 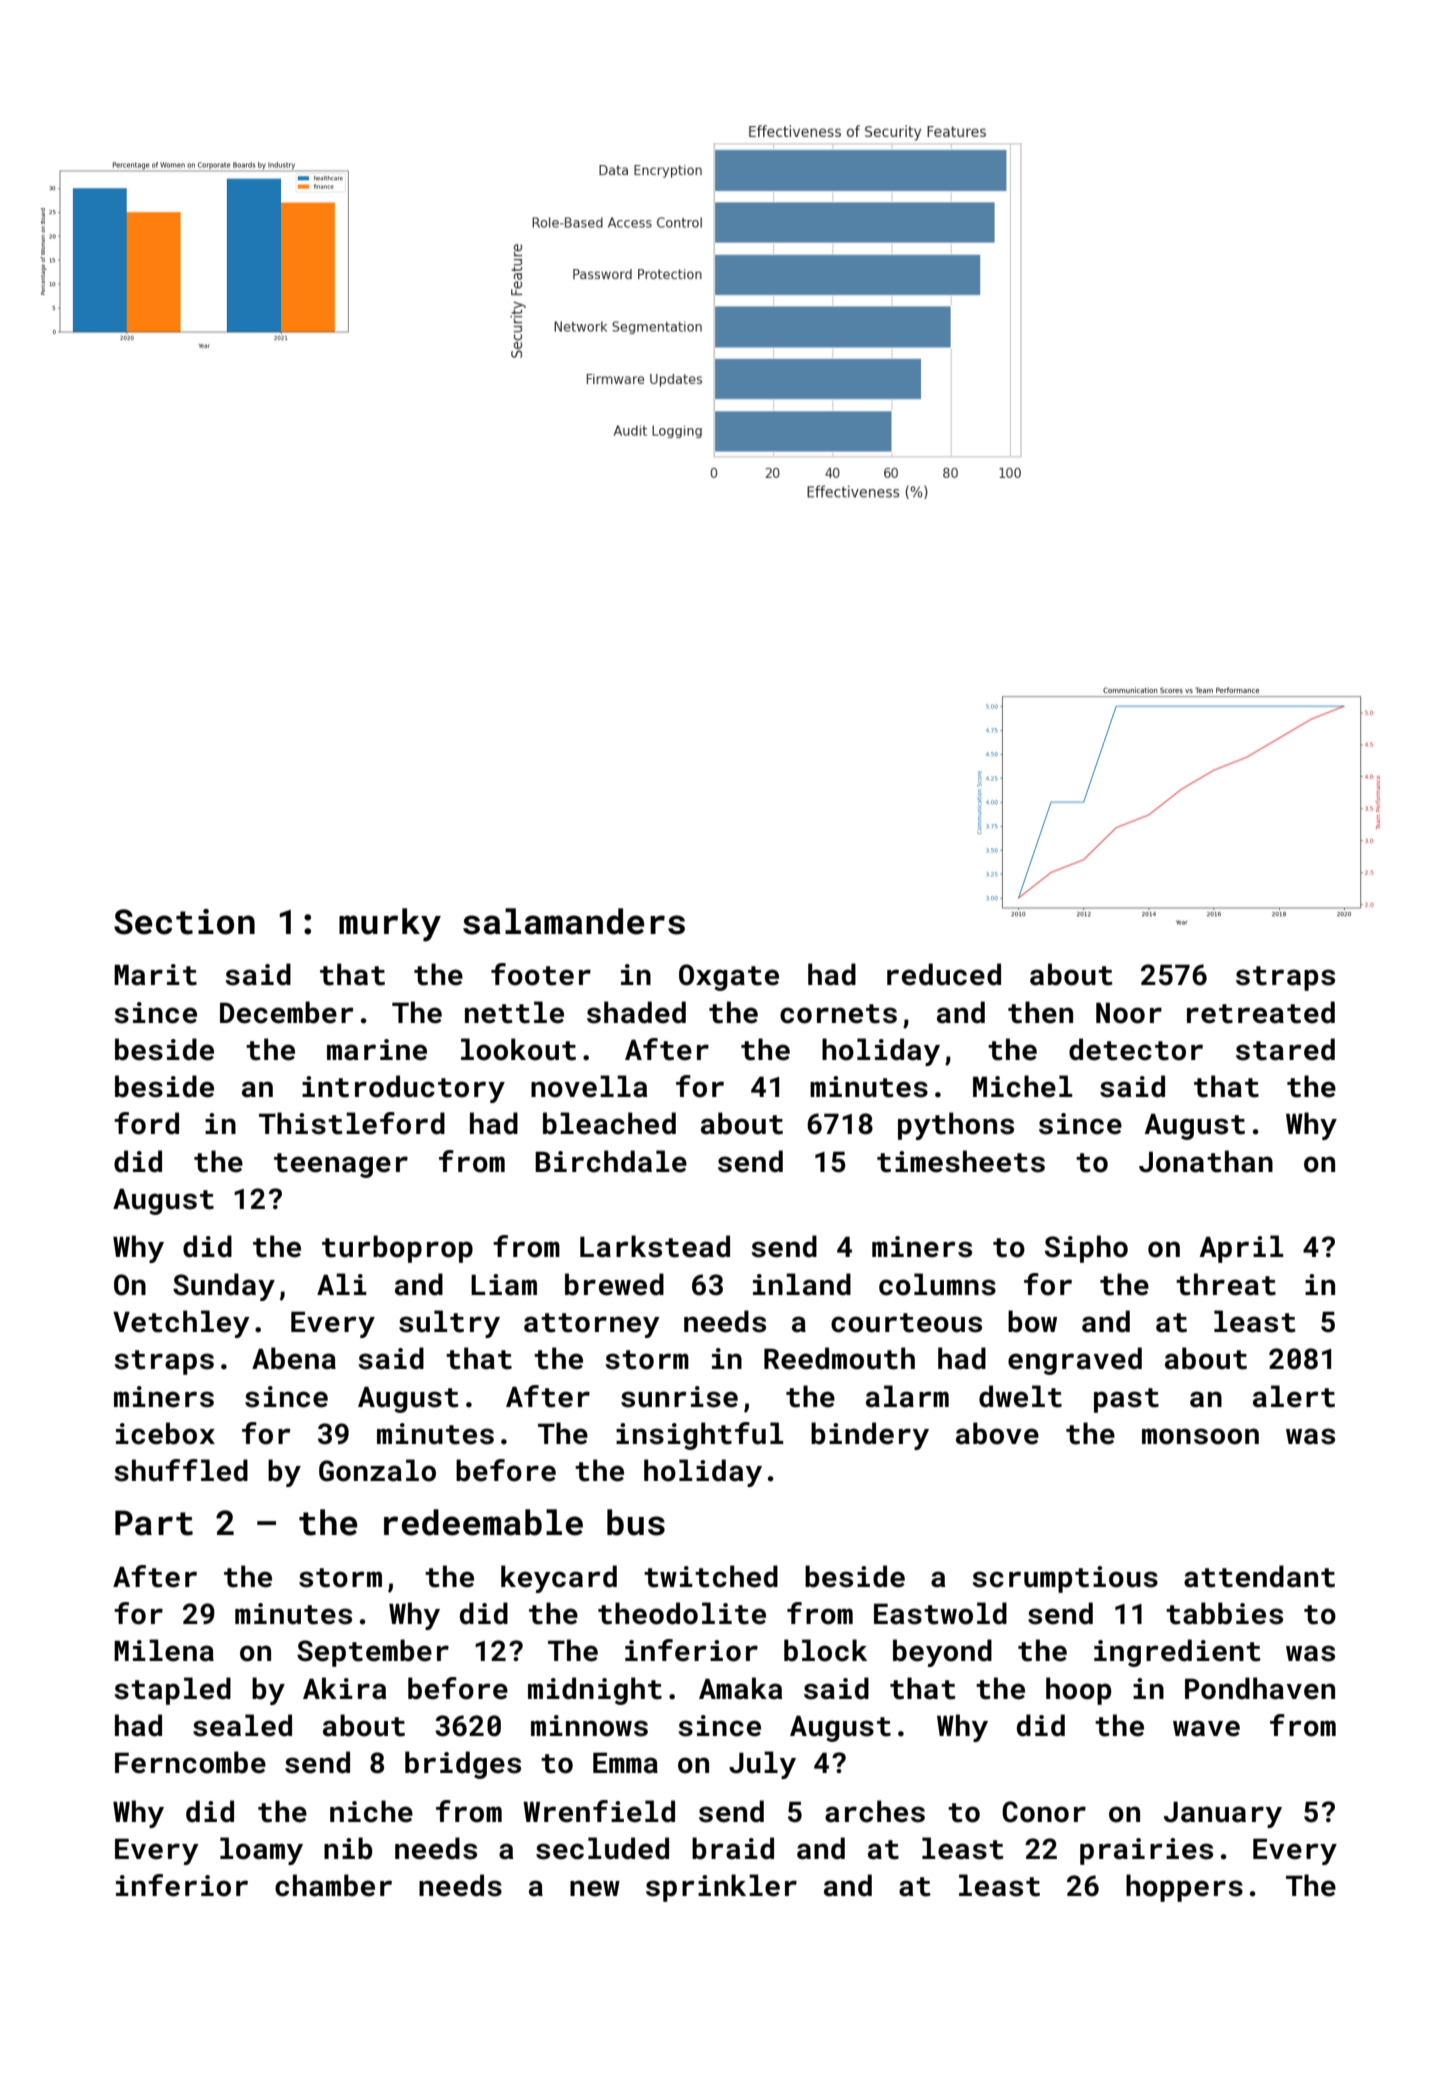 What do you see at coordinates (636, 1012) in the screenshot?
I see `shaded` at bounding box center [636, 1012].
